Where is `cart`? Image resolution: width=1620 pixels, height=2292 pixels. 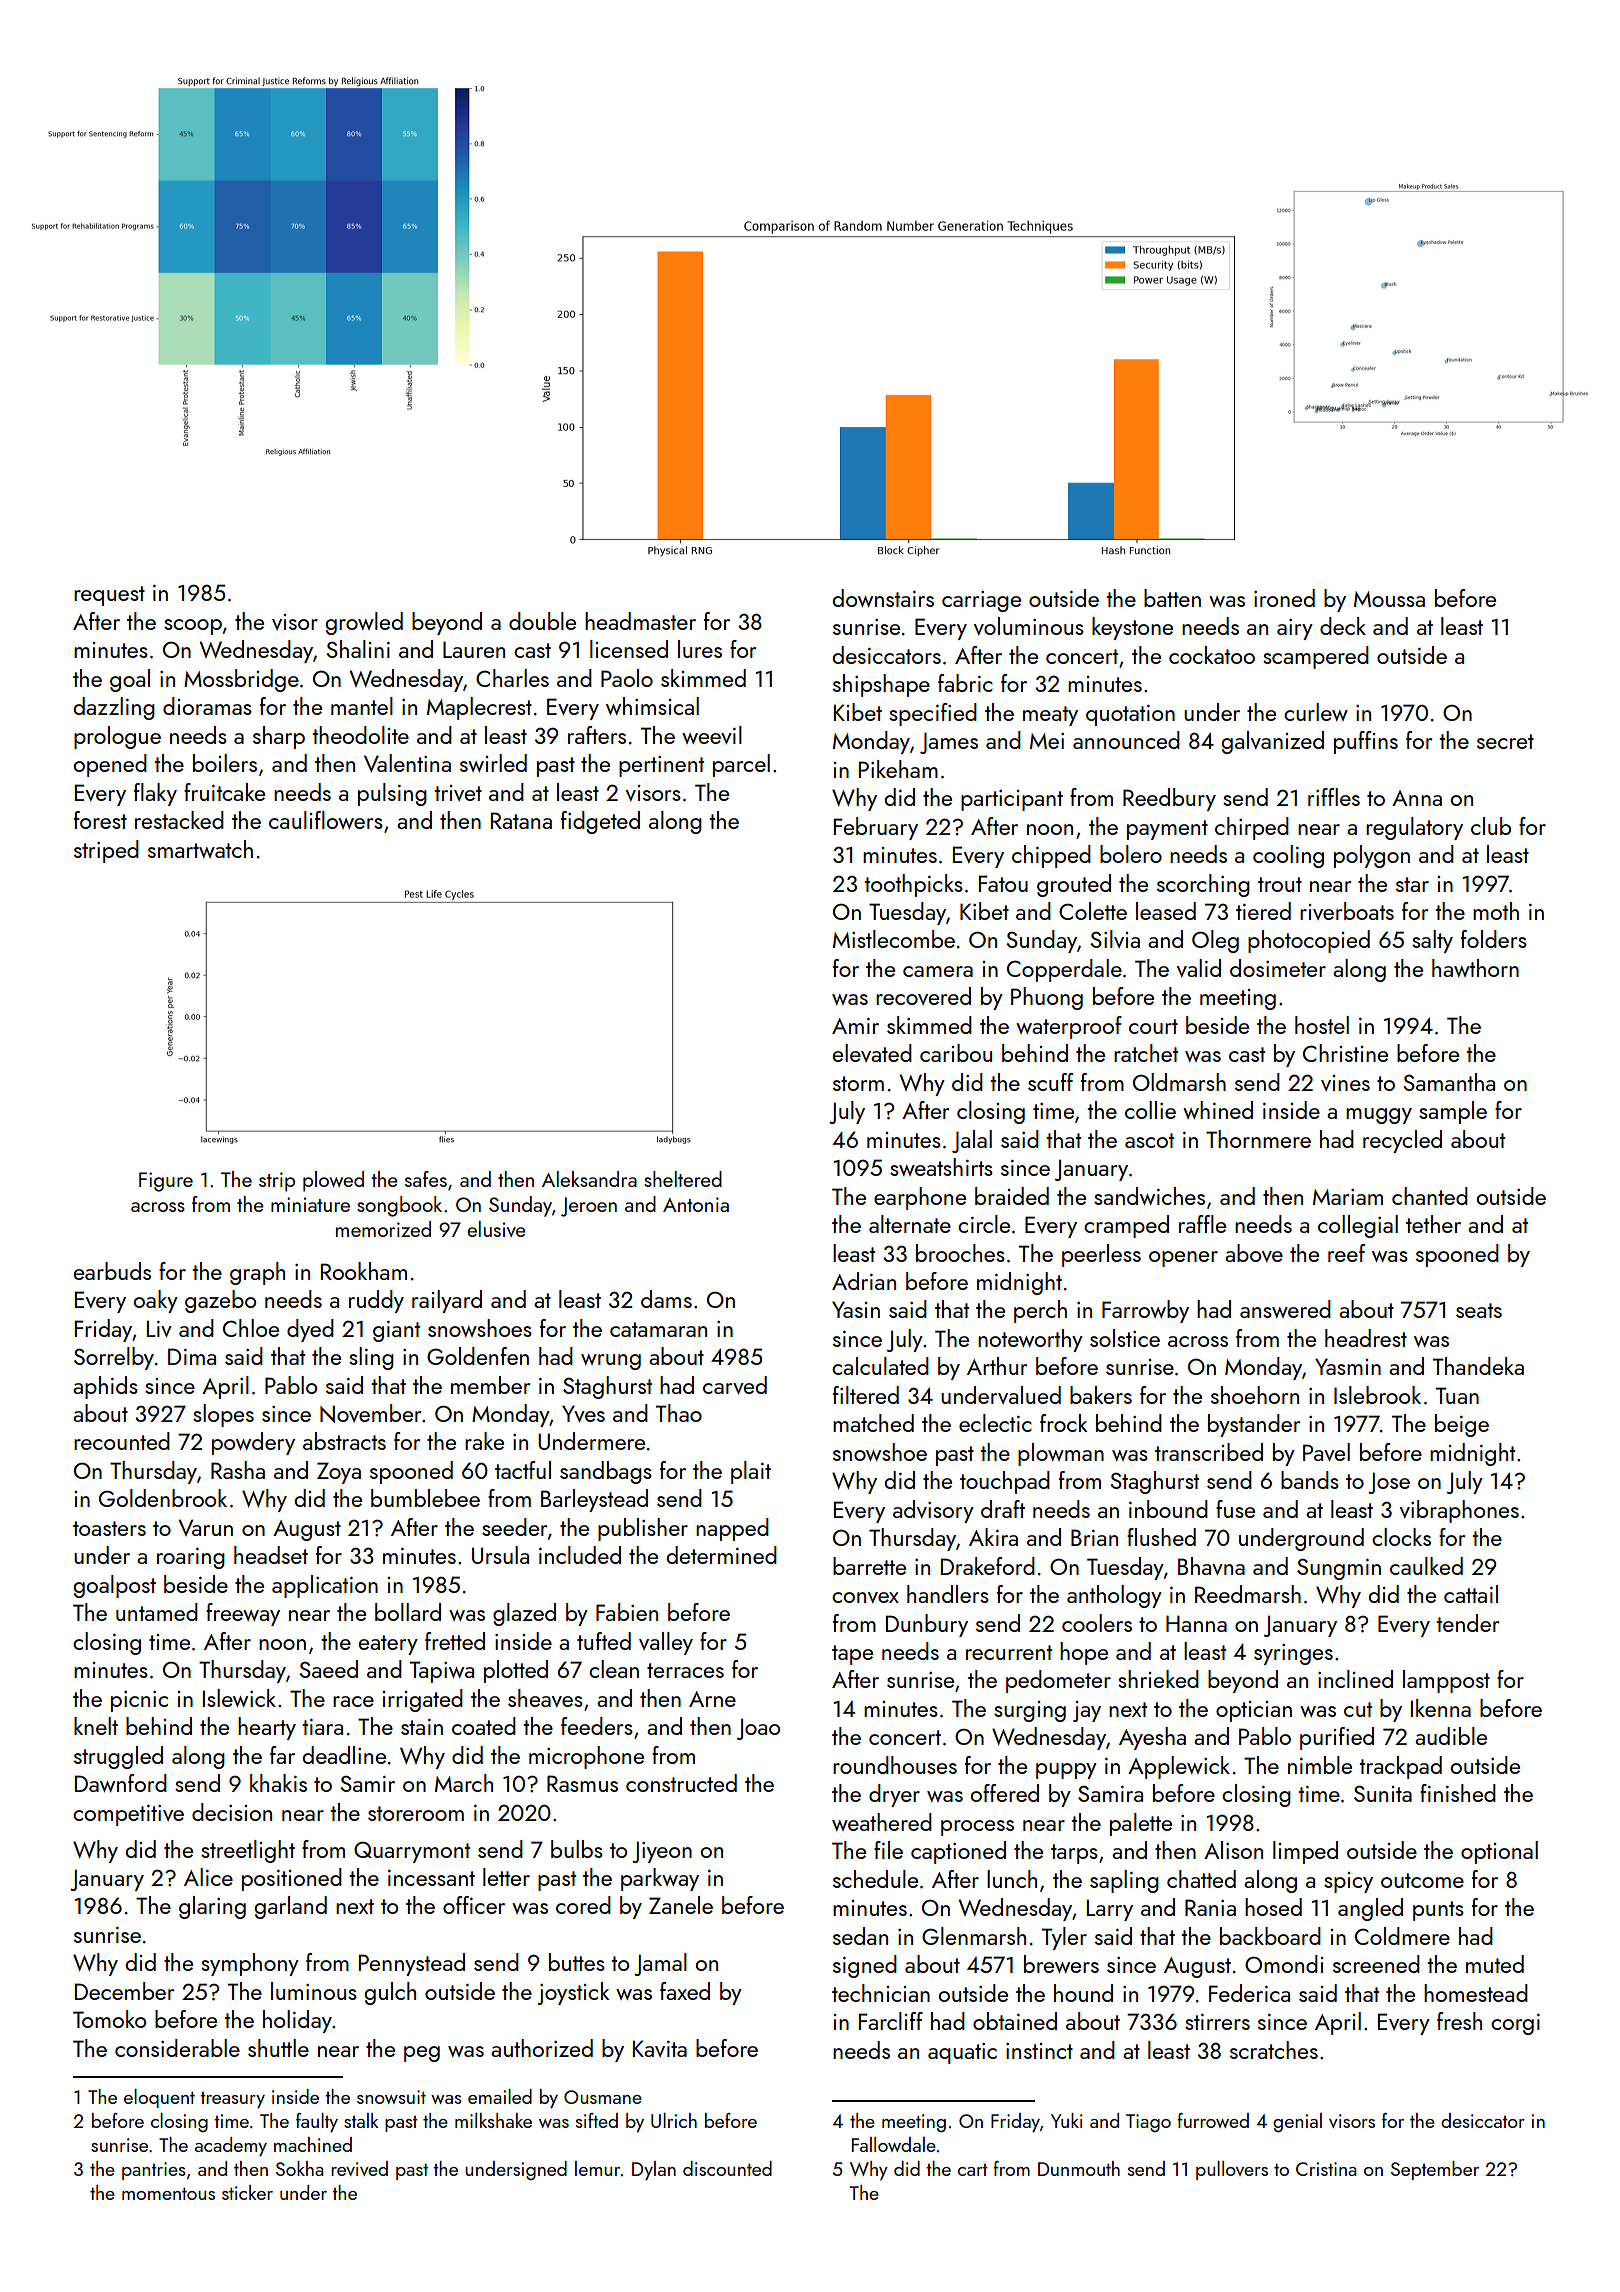
cart is located at coordinates (973, 2170).
